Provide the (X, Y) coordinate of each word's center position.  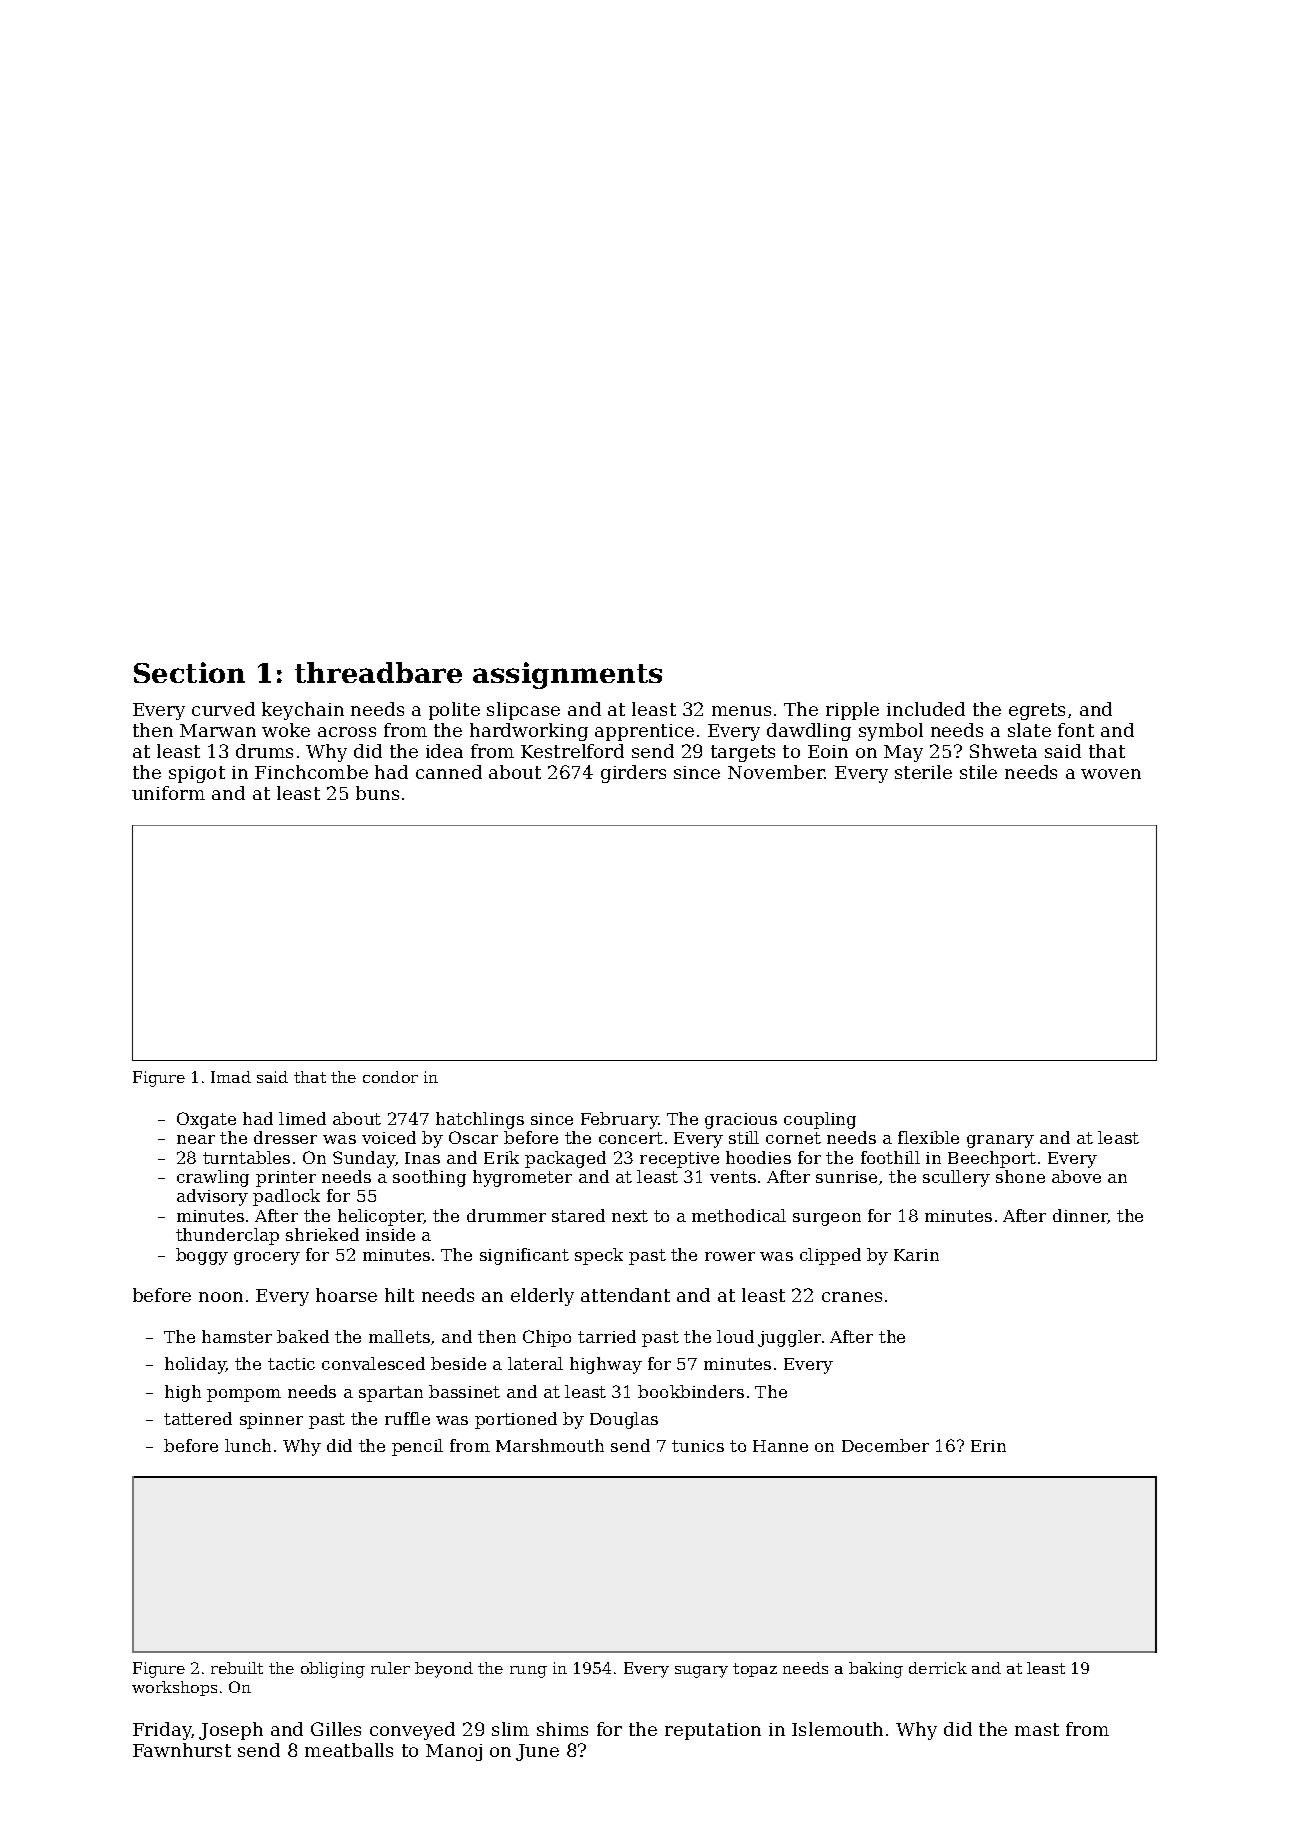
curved (223, 709)
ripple (852, 711)
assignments (567, 675)
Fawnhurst (182, 1750)
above (1076, 1176)
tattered (198, 1418)
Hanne (780, 1446)
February (619, 1120)
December (885, 1445)
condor (390, 1077)
